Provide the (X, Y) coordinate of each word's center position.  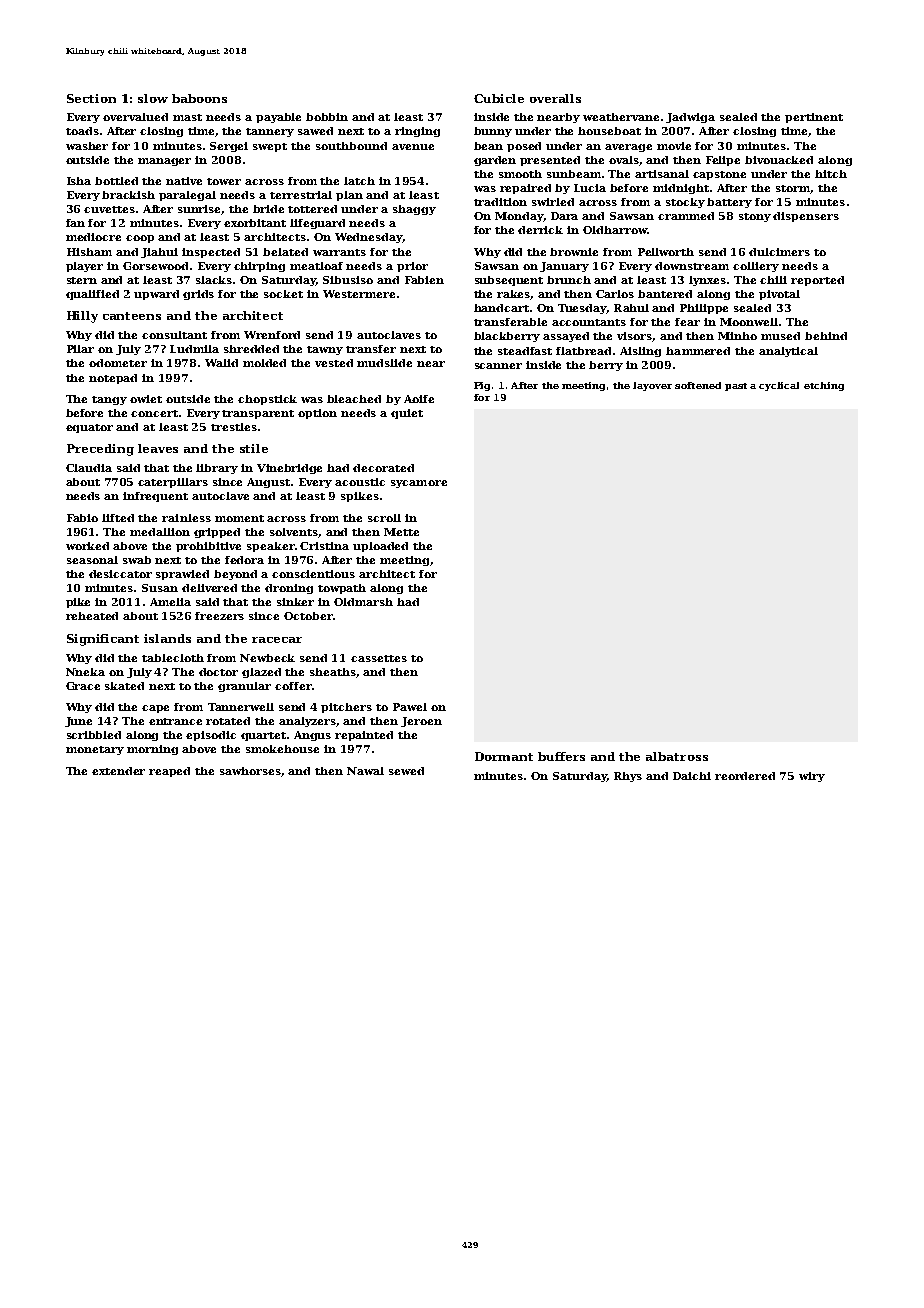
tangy (109, 400)
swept (270, 147)
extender (118, 771)
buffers (561, 756)
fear (687, 322)
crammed (686, 216)
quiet (407, 414)
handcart (501, 308)
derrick (540, 230)
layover (652, 386)
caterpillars (173, 483)
